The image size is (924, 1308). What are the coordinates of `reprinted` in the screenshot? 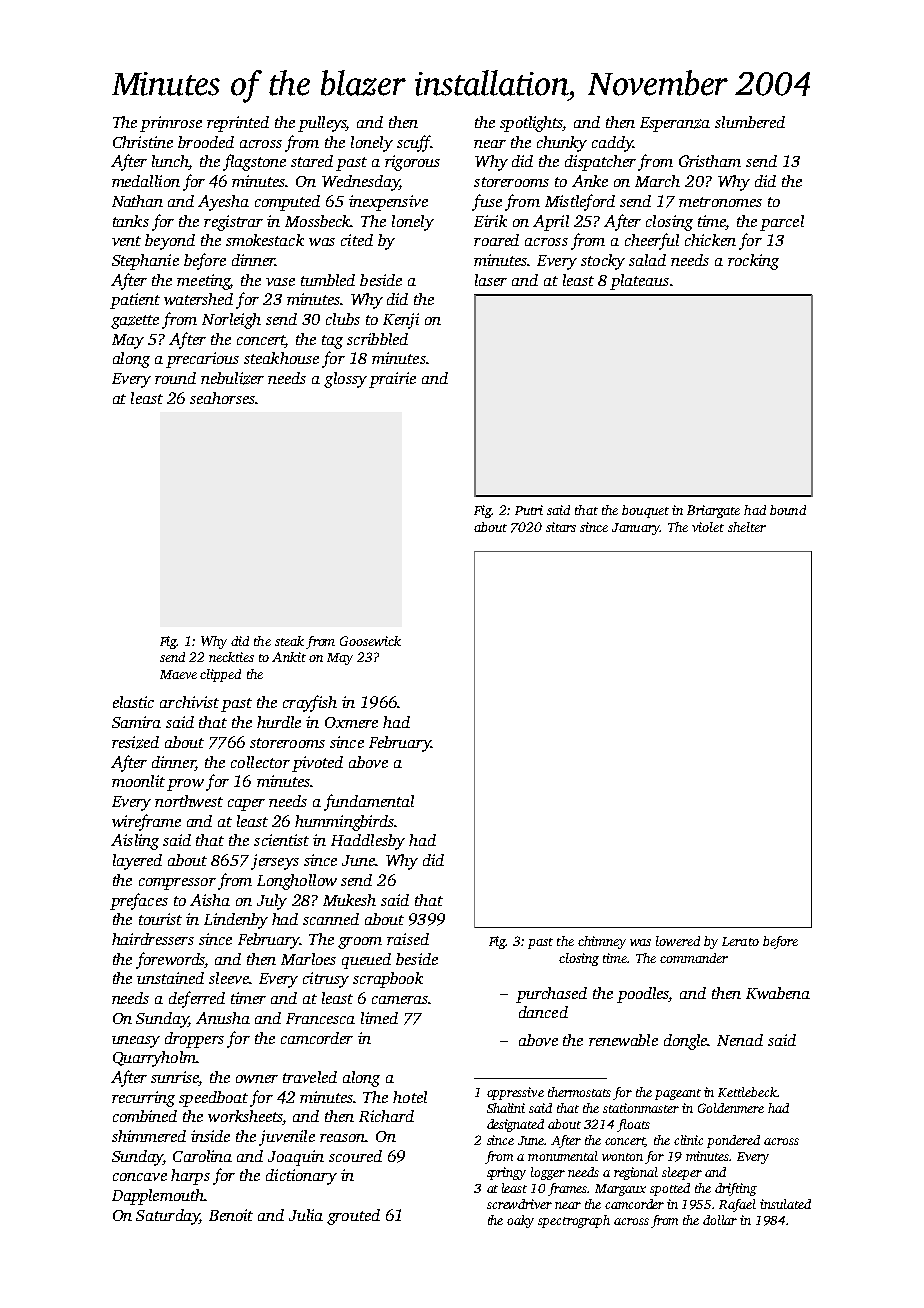 It's located at (238, 124).
